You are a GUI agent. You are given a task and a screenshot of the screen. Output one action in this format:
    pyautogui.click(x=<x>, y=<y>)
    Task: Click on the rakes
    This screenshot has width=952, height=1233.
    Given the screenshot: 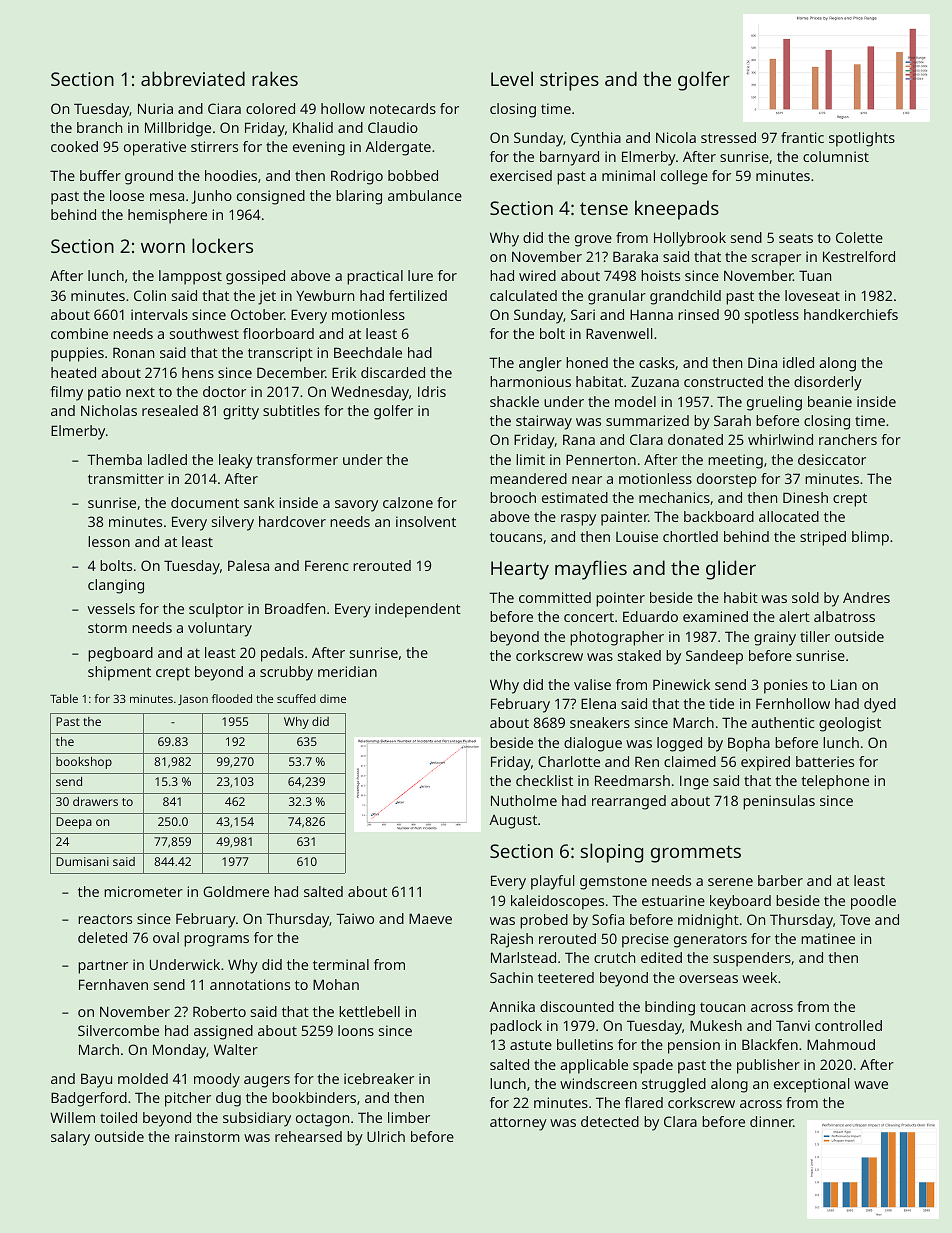 What is the action you would take?
    pyautogui.click(x=275, y=78)
